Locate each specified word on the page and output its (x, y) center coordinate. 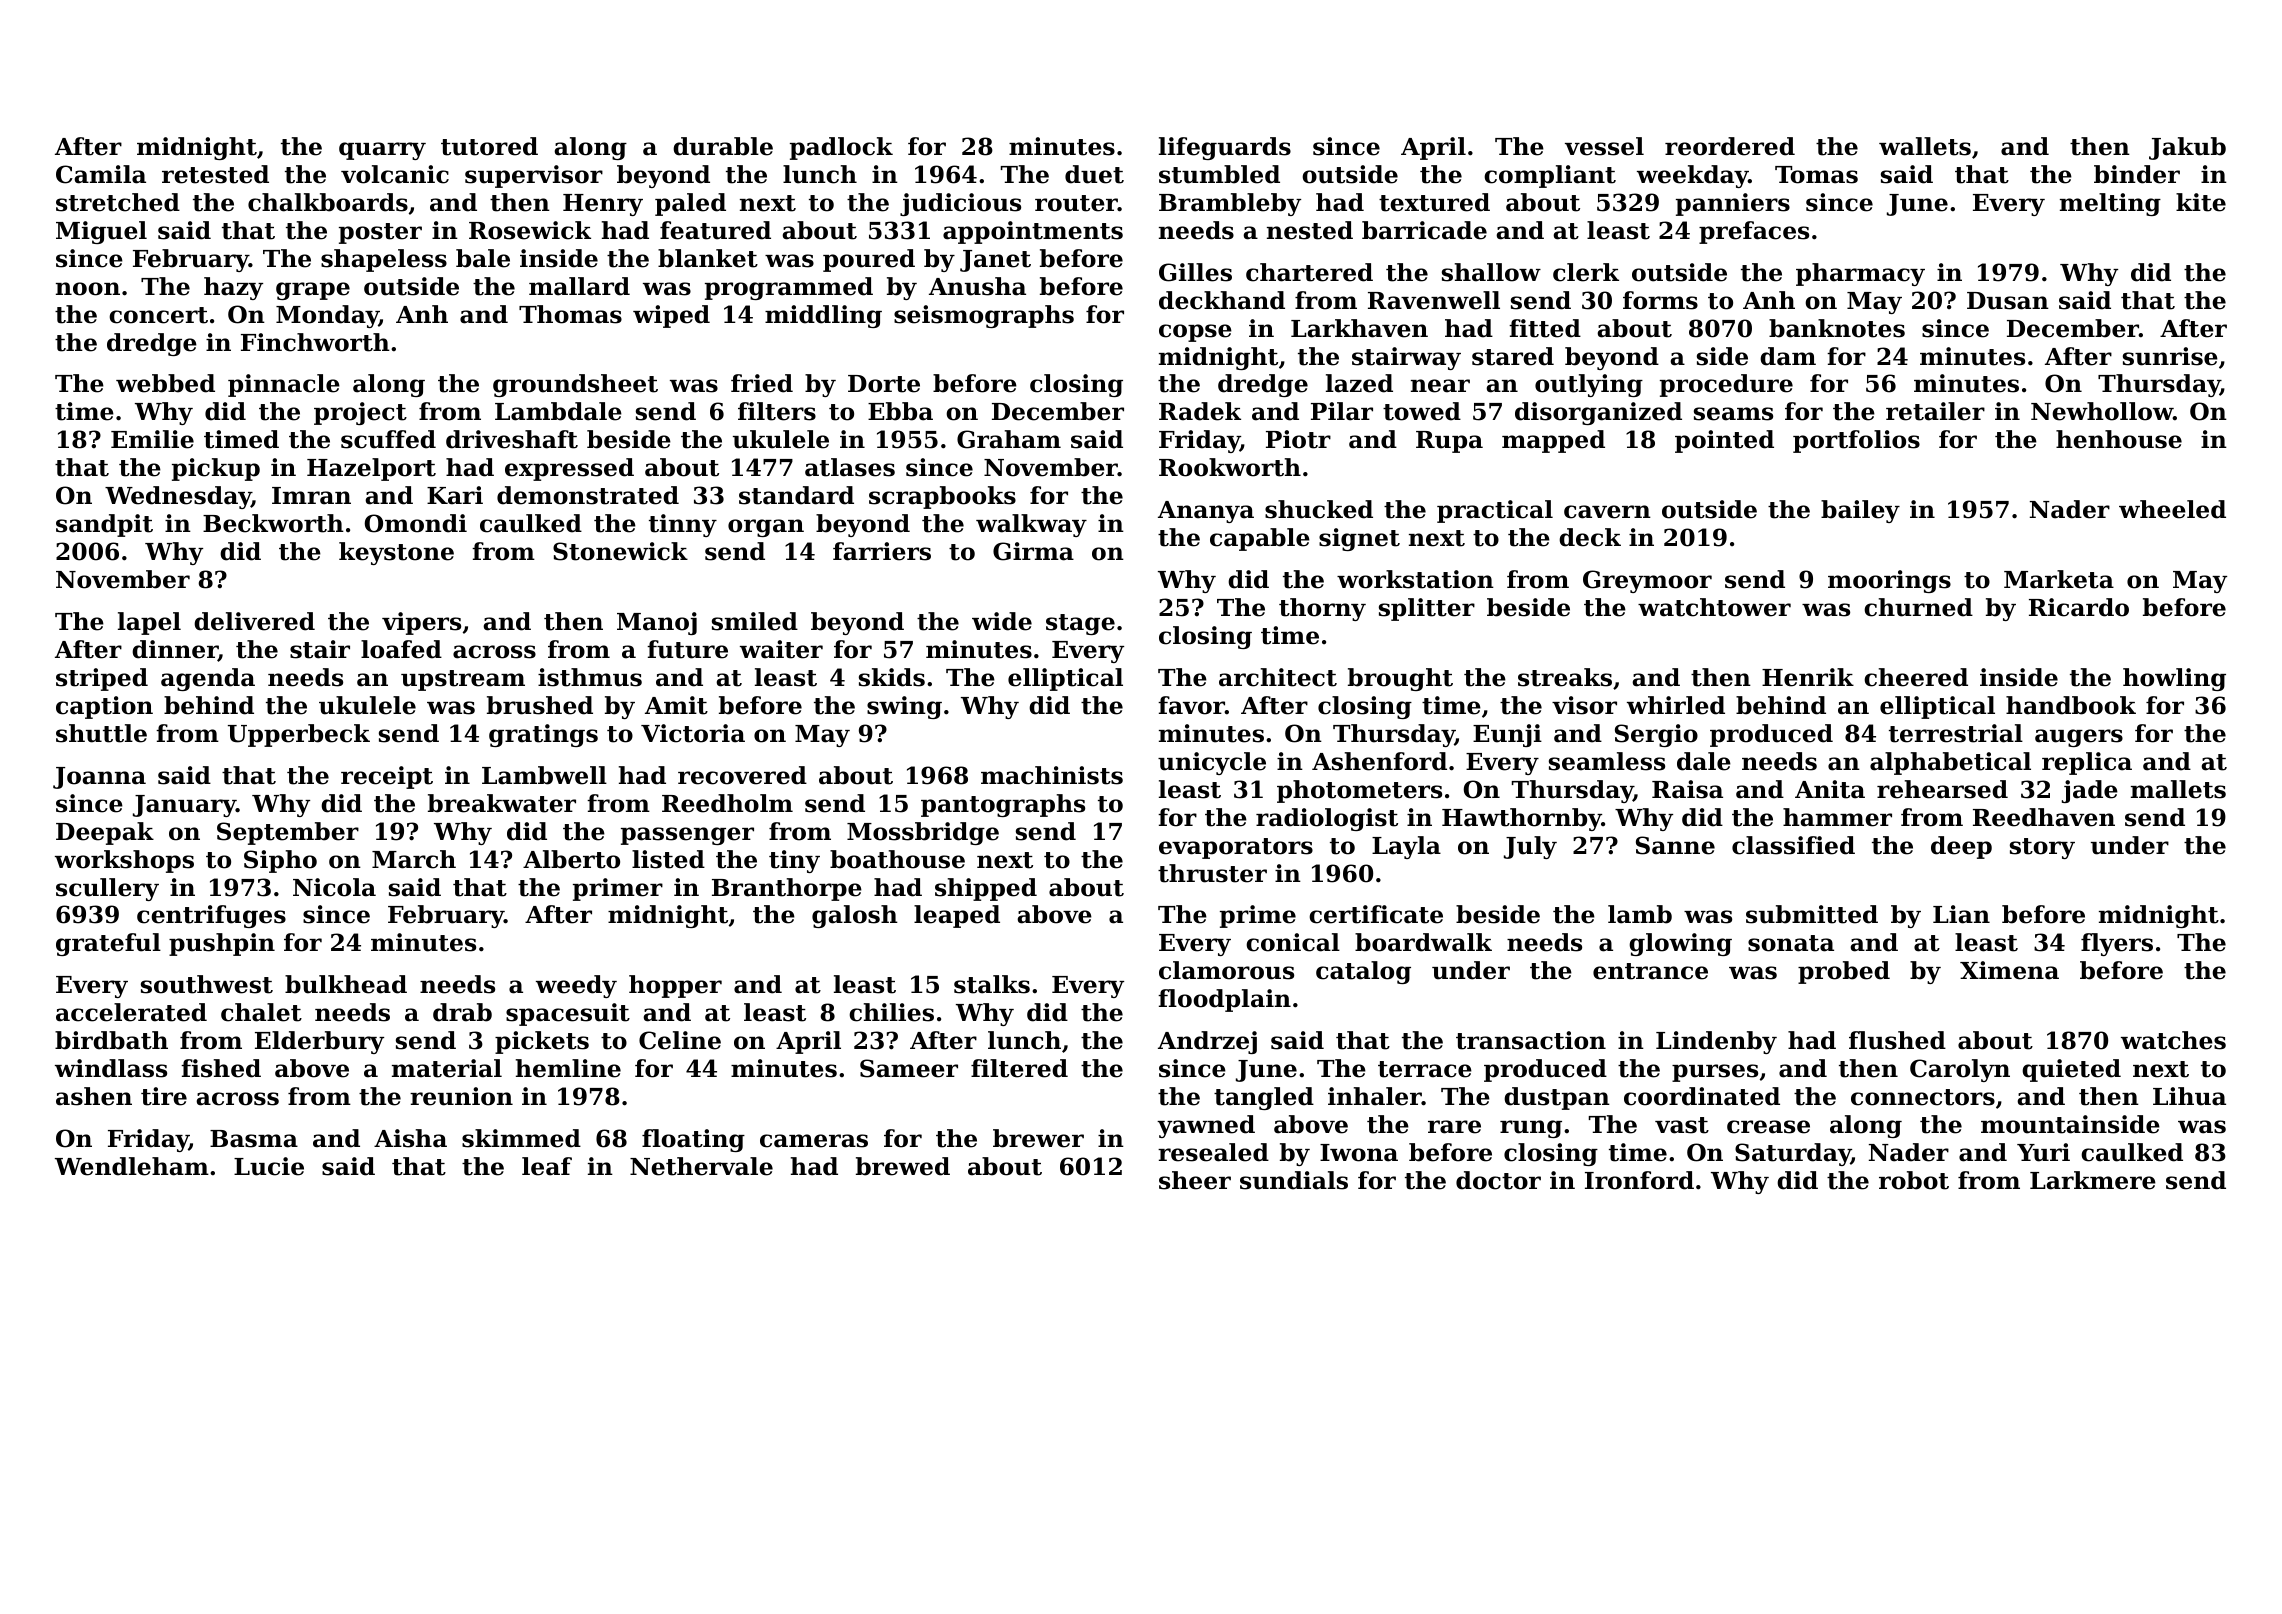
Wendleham (132, 1166)
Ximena (2009, 970)
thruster (1212, 873)
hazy (233, 288)
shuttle (101, 733)
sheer (1195, 1180)
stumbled (1219, 174)
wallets (1925, 146)
